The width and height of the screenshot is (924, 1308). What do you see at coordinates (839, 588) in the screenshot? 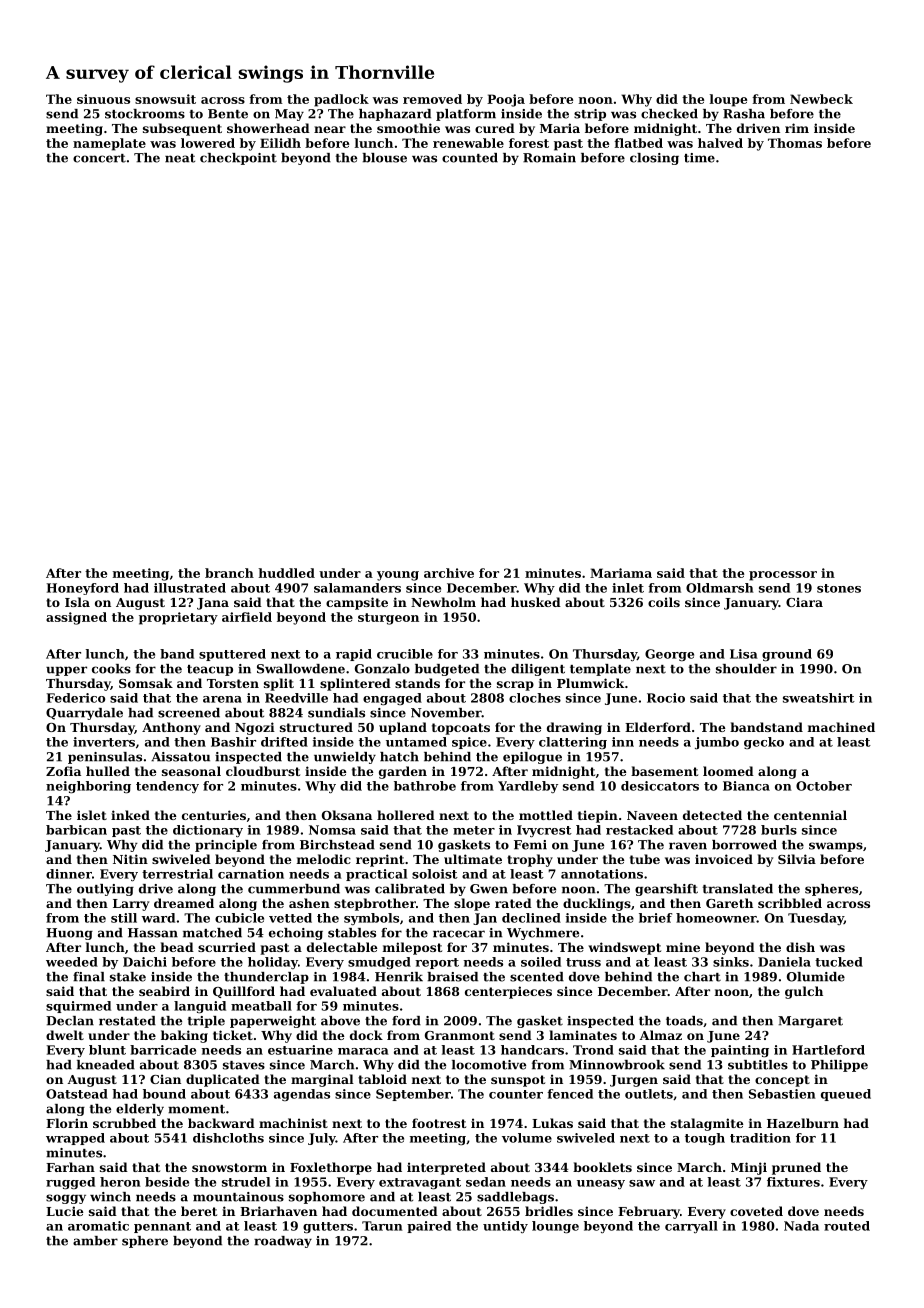
I see `stones` at bounding box center [839, 588].
